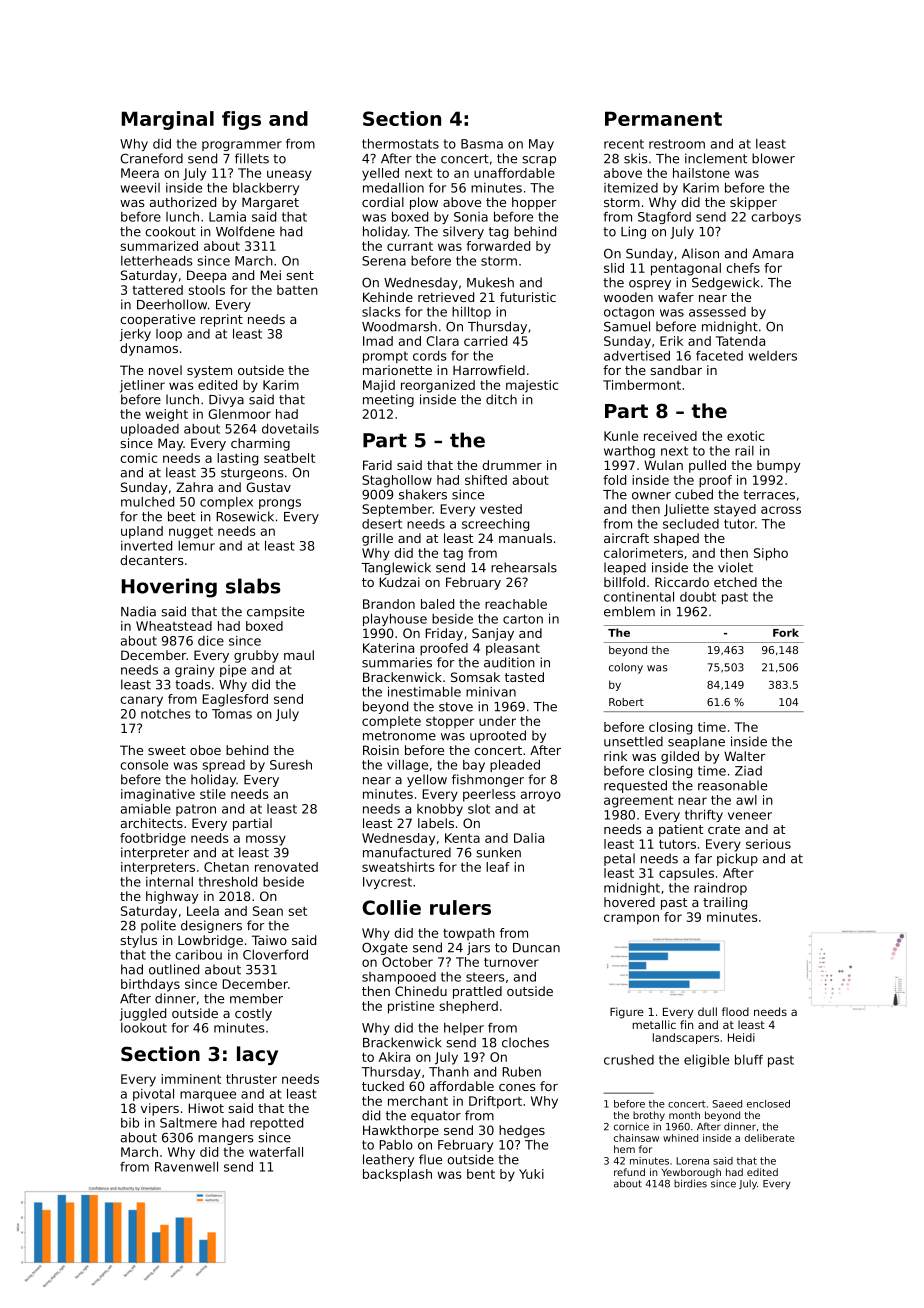 This page has height=1308, width=924. Describe the element at coordinates (222, 320) in the page. I see `reprint` at that location.
